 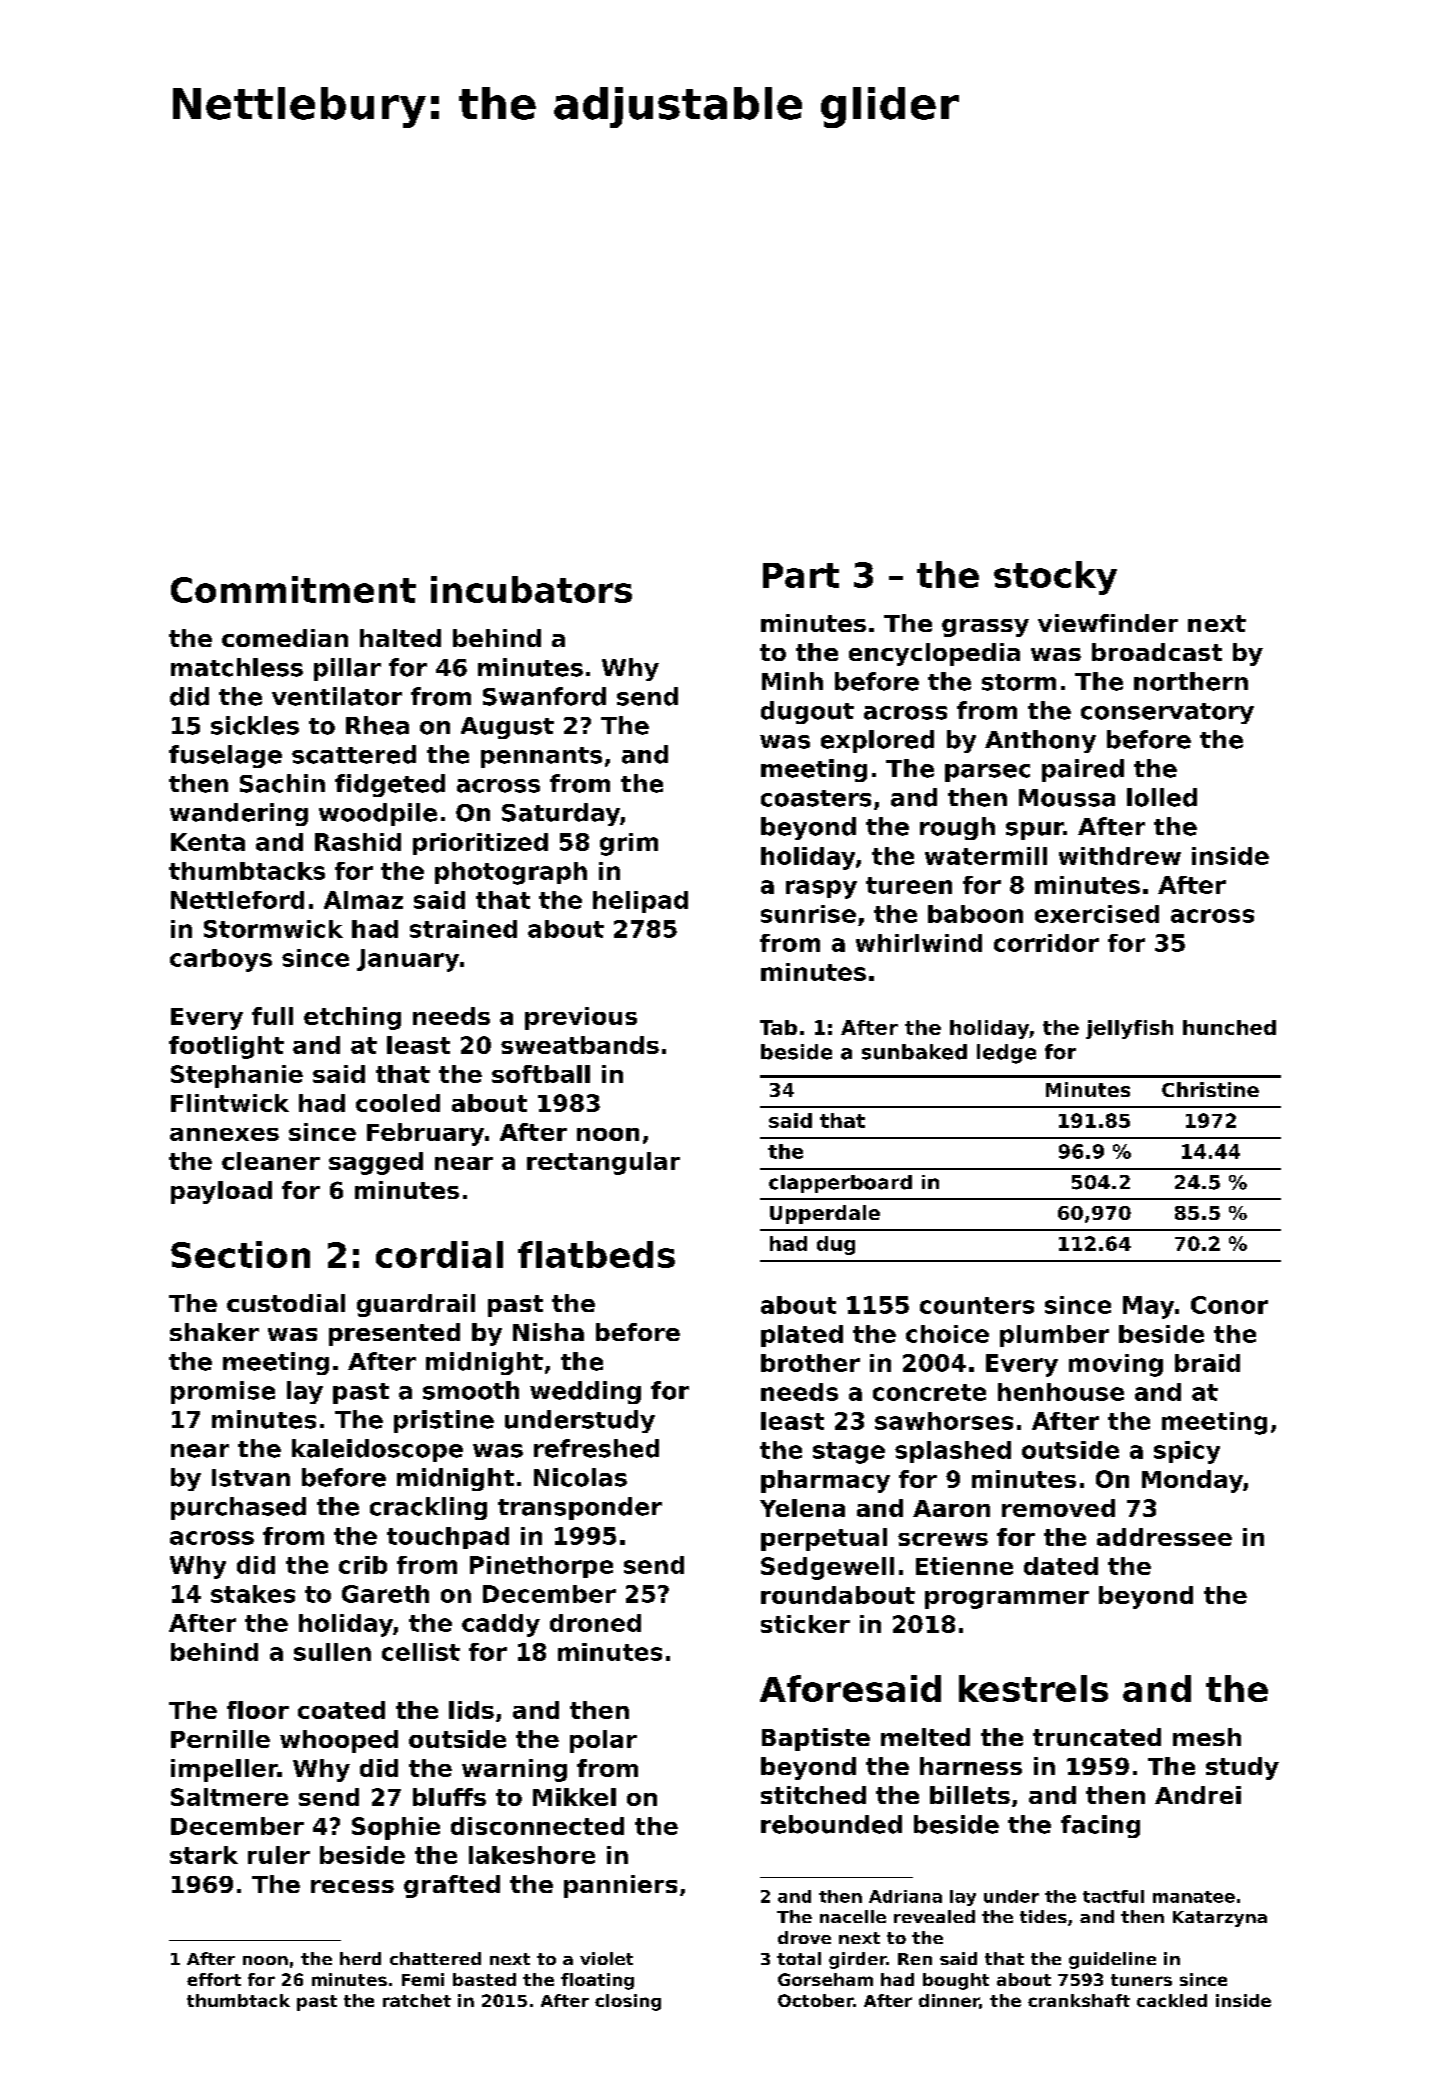 I want to click on conservatory, so click(x=1167, y=713).
